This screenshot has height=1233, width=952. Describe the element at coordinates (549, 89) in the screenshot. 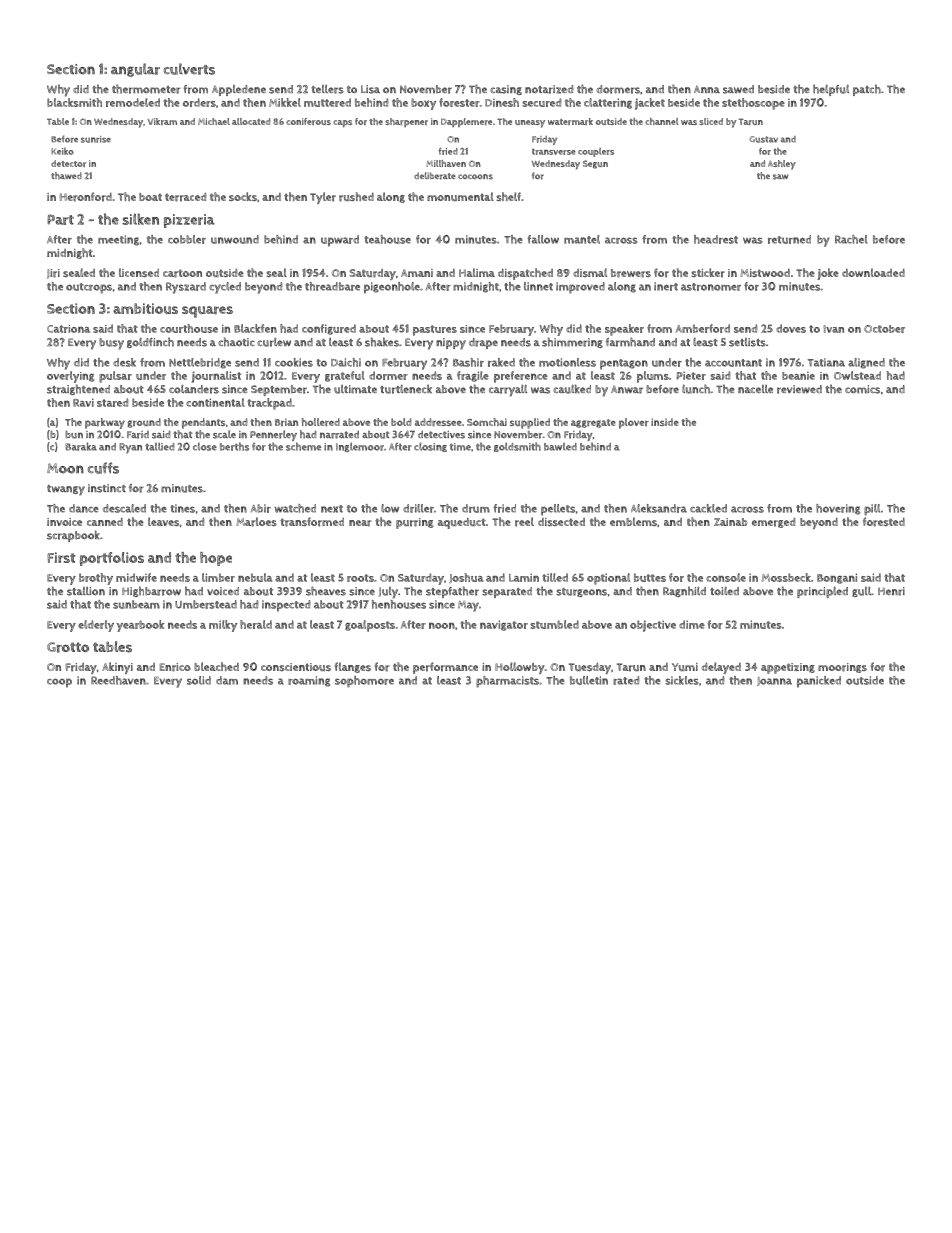

I see `notarized` at that location.
